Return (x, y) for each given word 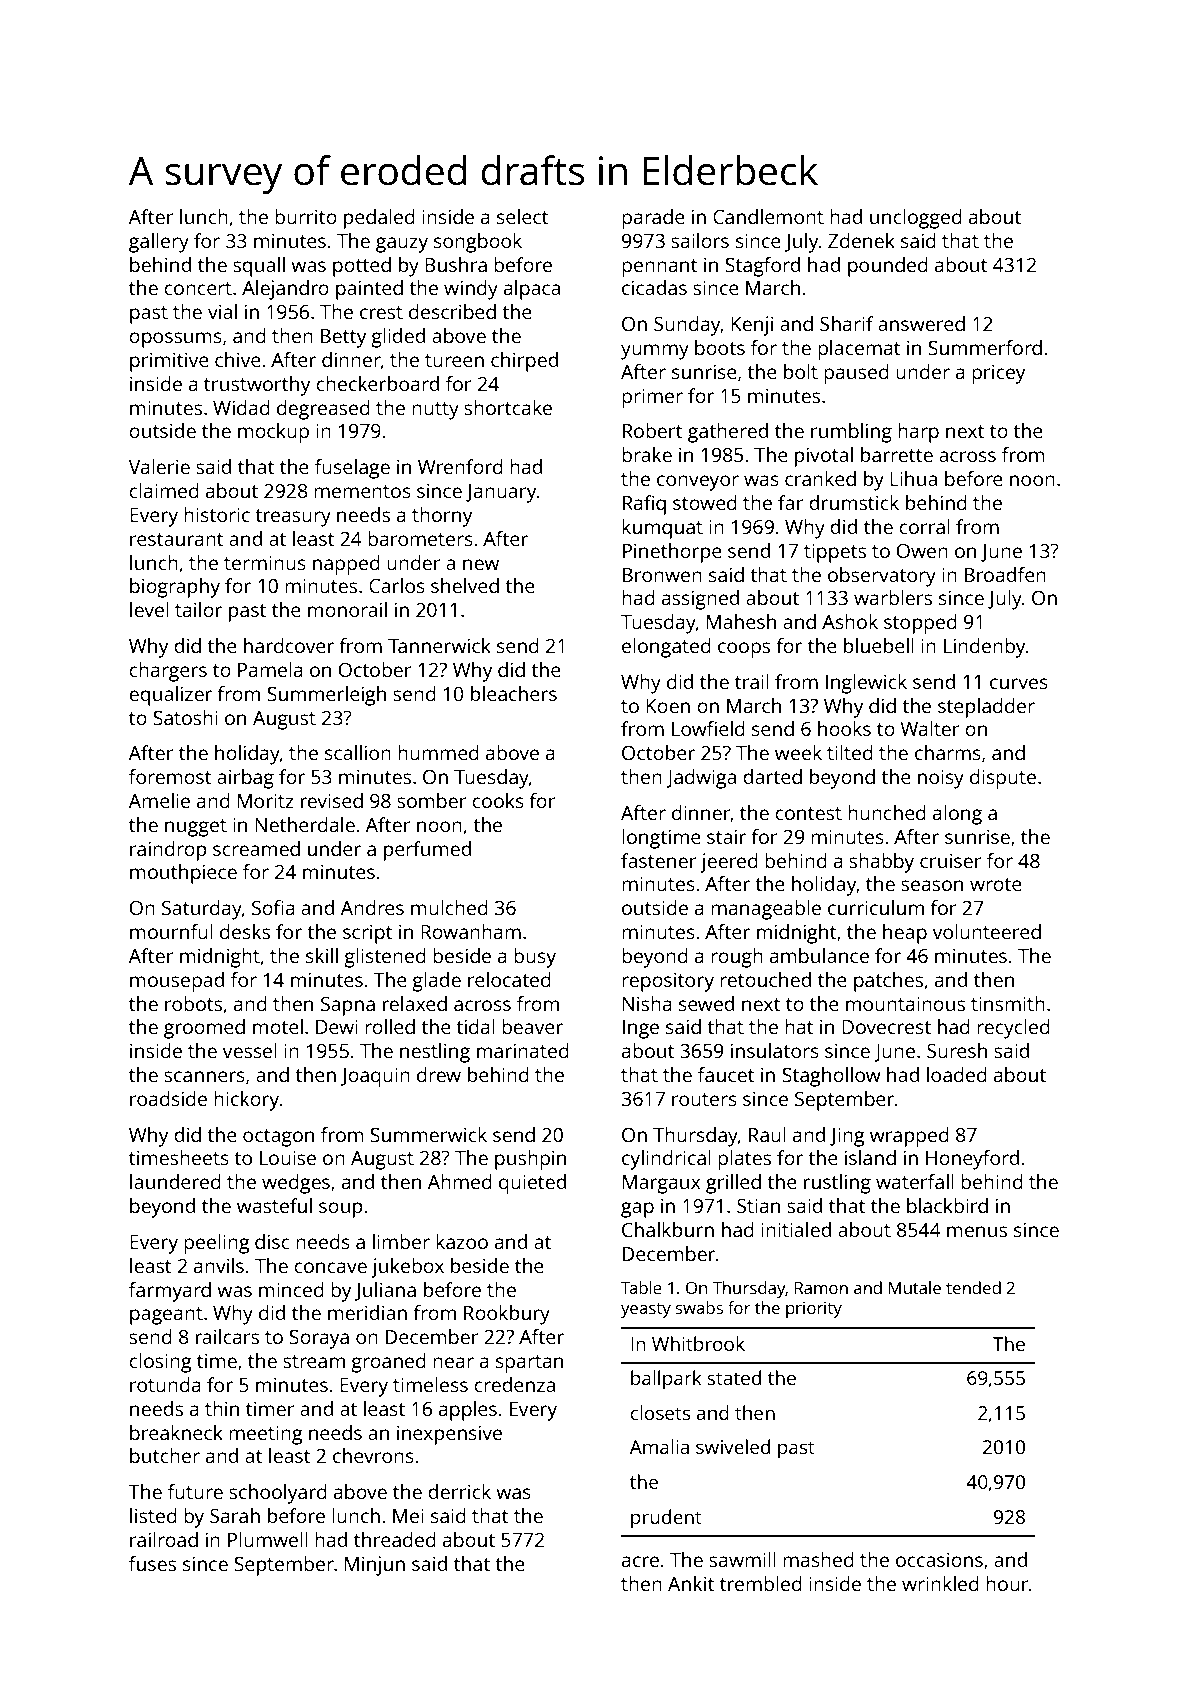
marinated (523, 1050)
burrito (306, 216)
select (523, 216)
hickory (246, 1101)
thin (222, 1408)
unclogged (916, 219)
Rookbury (507, 1315)
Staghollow (831, 1077)
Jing (847, 1137)
